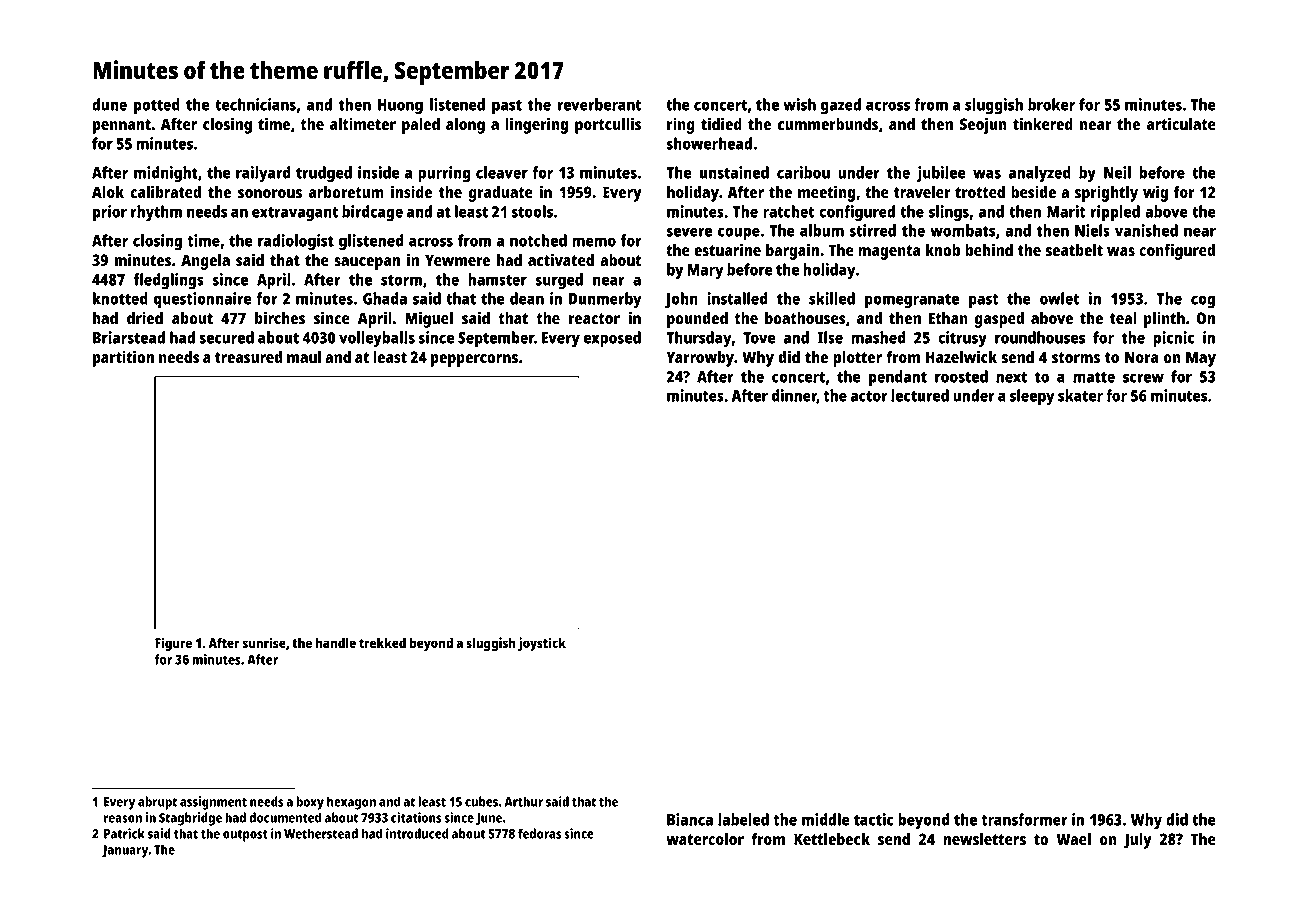 The height and width of the screenshot is (924, 1308). Describe the element at coordinates (832, 839) in the screenshot. I see `Kettlebeck` at that location.
